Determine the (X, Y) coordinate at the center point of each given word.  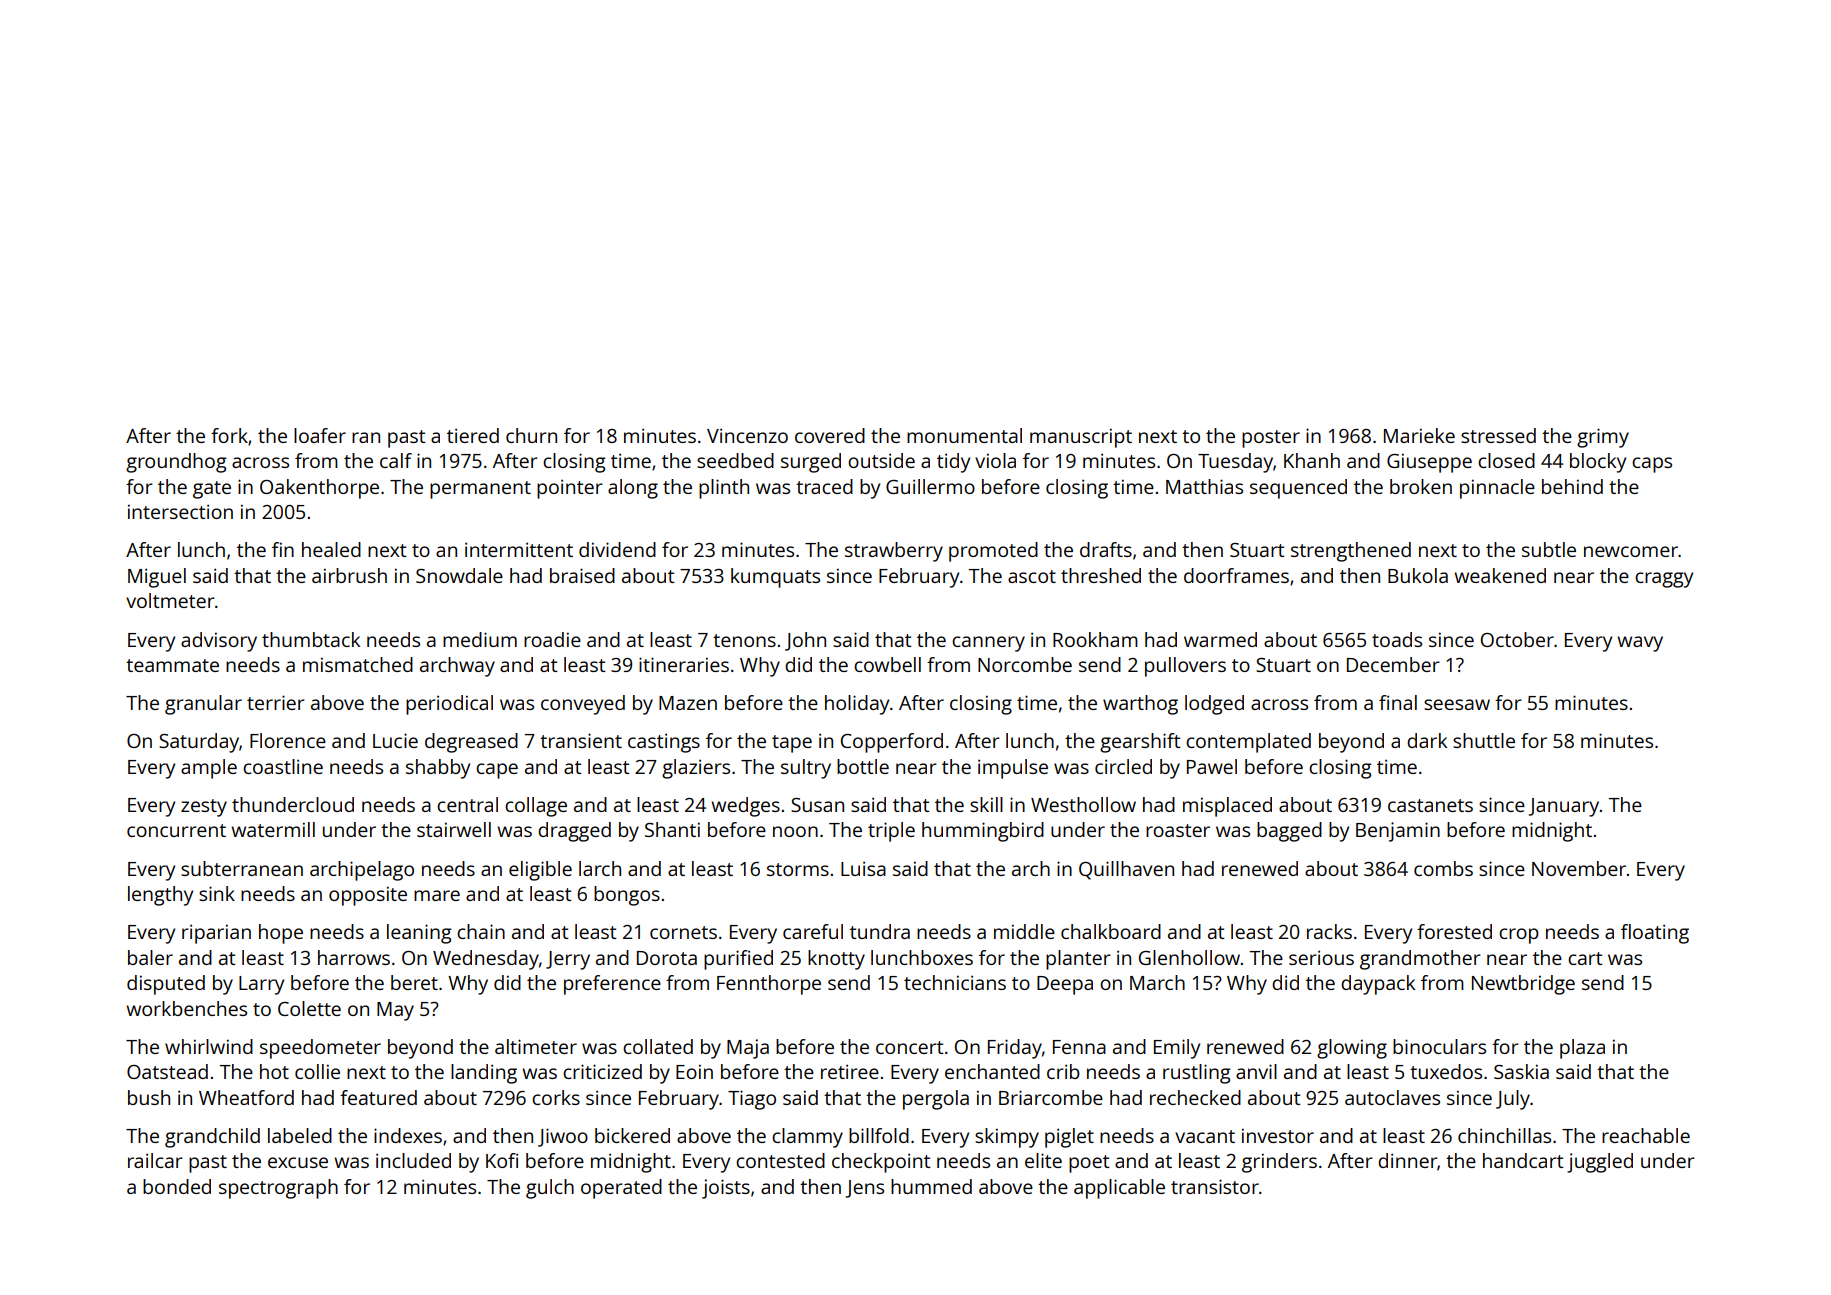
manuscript (1081, 438)
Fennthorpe (769, 985)
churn (531, 435)
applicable (1119, 1189)
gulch (550, 1189)
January (1564, 807)
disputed (166, 985)
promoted (993, 552)
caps (1652, 465)
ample (209, 769)
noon (795, 831)
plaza (1582, 1049)
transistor (1215, 1186)
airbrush (349, 575)
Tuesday (1235, 463)
